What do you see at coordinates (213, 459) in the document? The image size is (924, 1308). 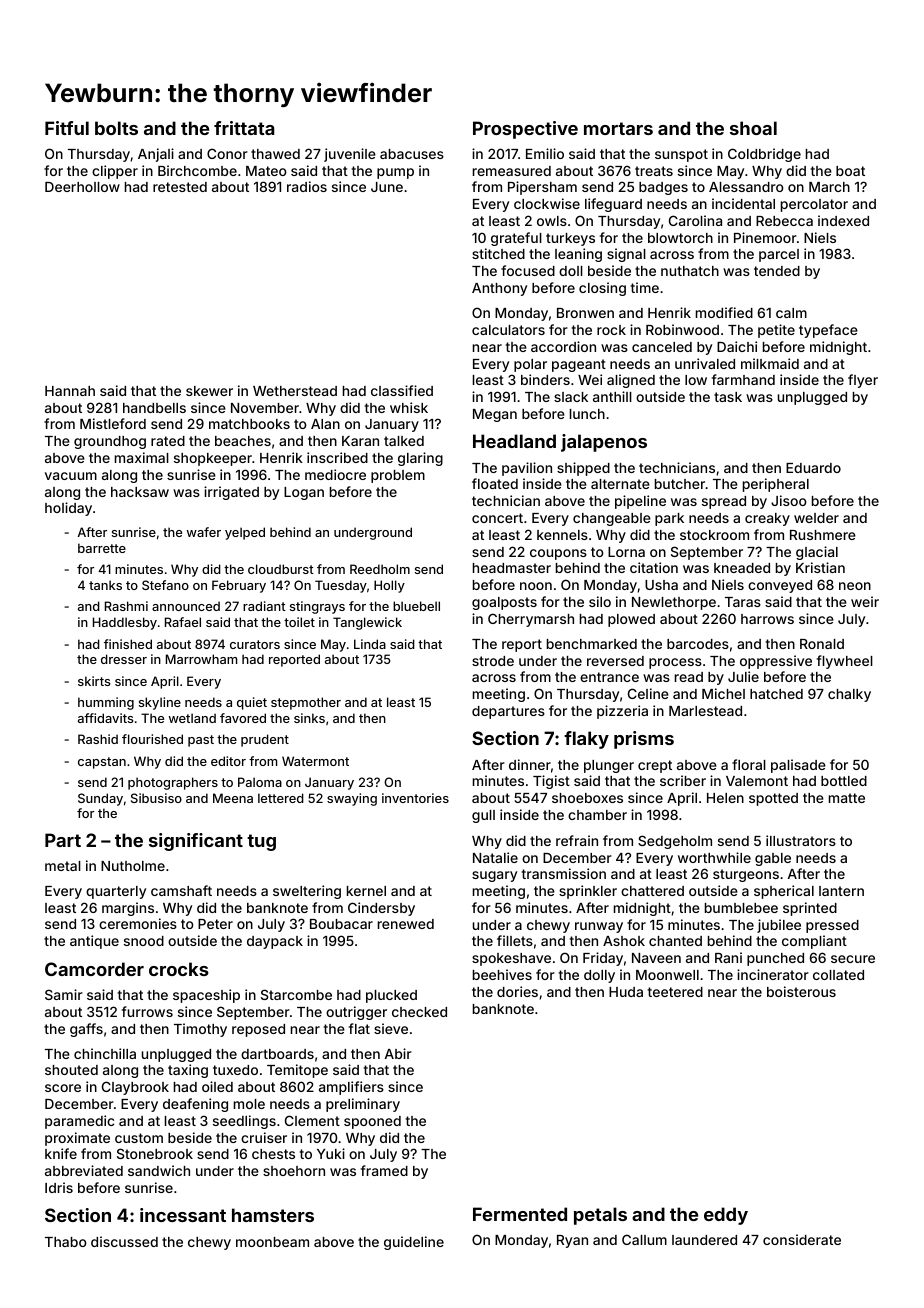 I see `shopkeeper` at bounding box center [213, 459].
